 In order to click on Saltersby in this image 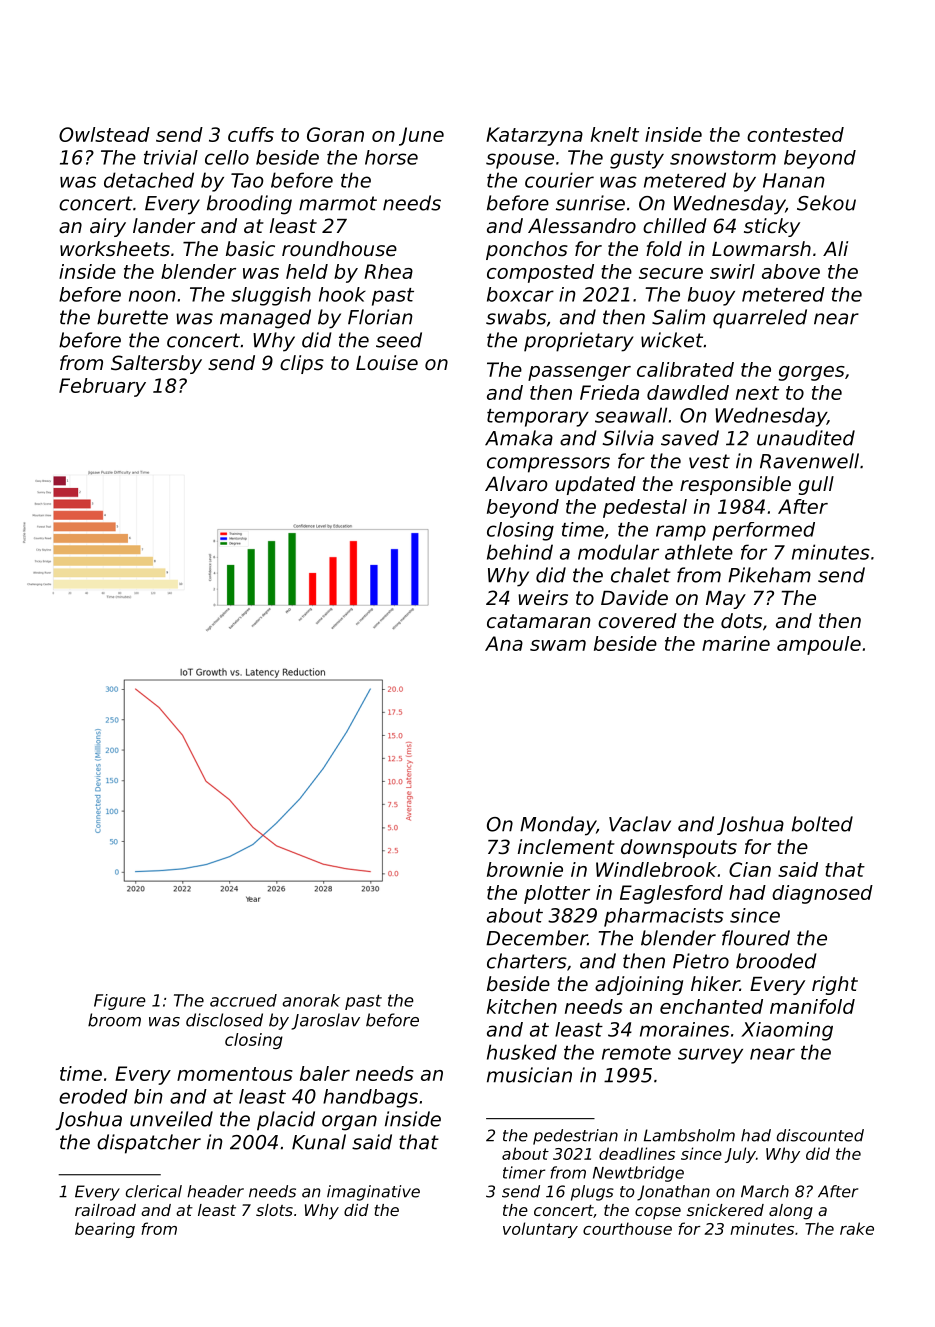, I will do `click(156, 364)`.
